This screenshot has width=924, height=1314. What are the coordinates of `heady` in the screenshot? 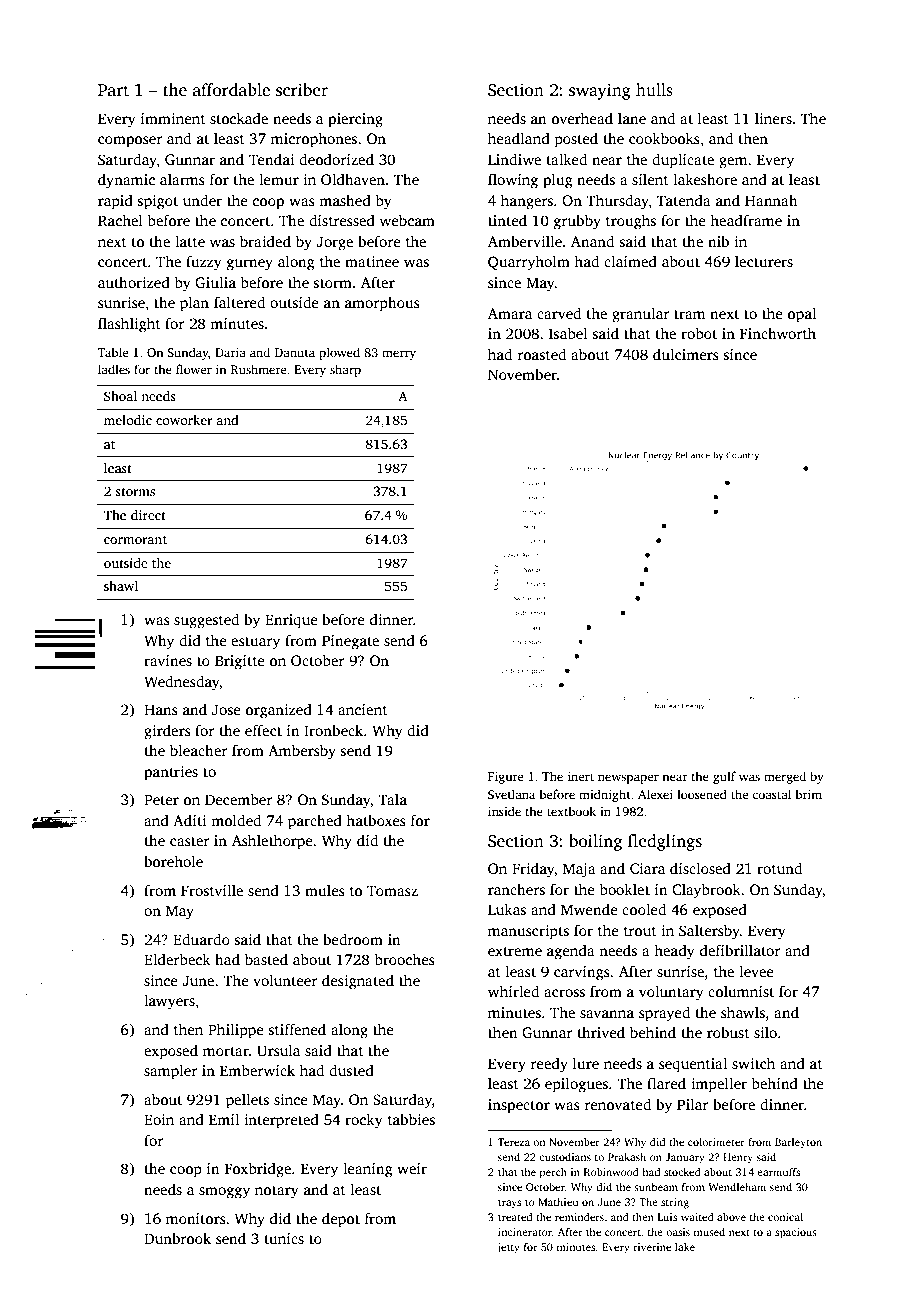 It's located at (674, 952).
